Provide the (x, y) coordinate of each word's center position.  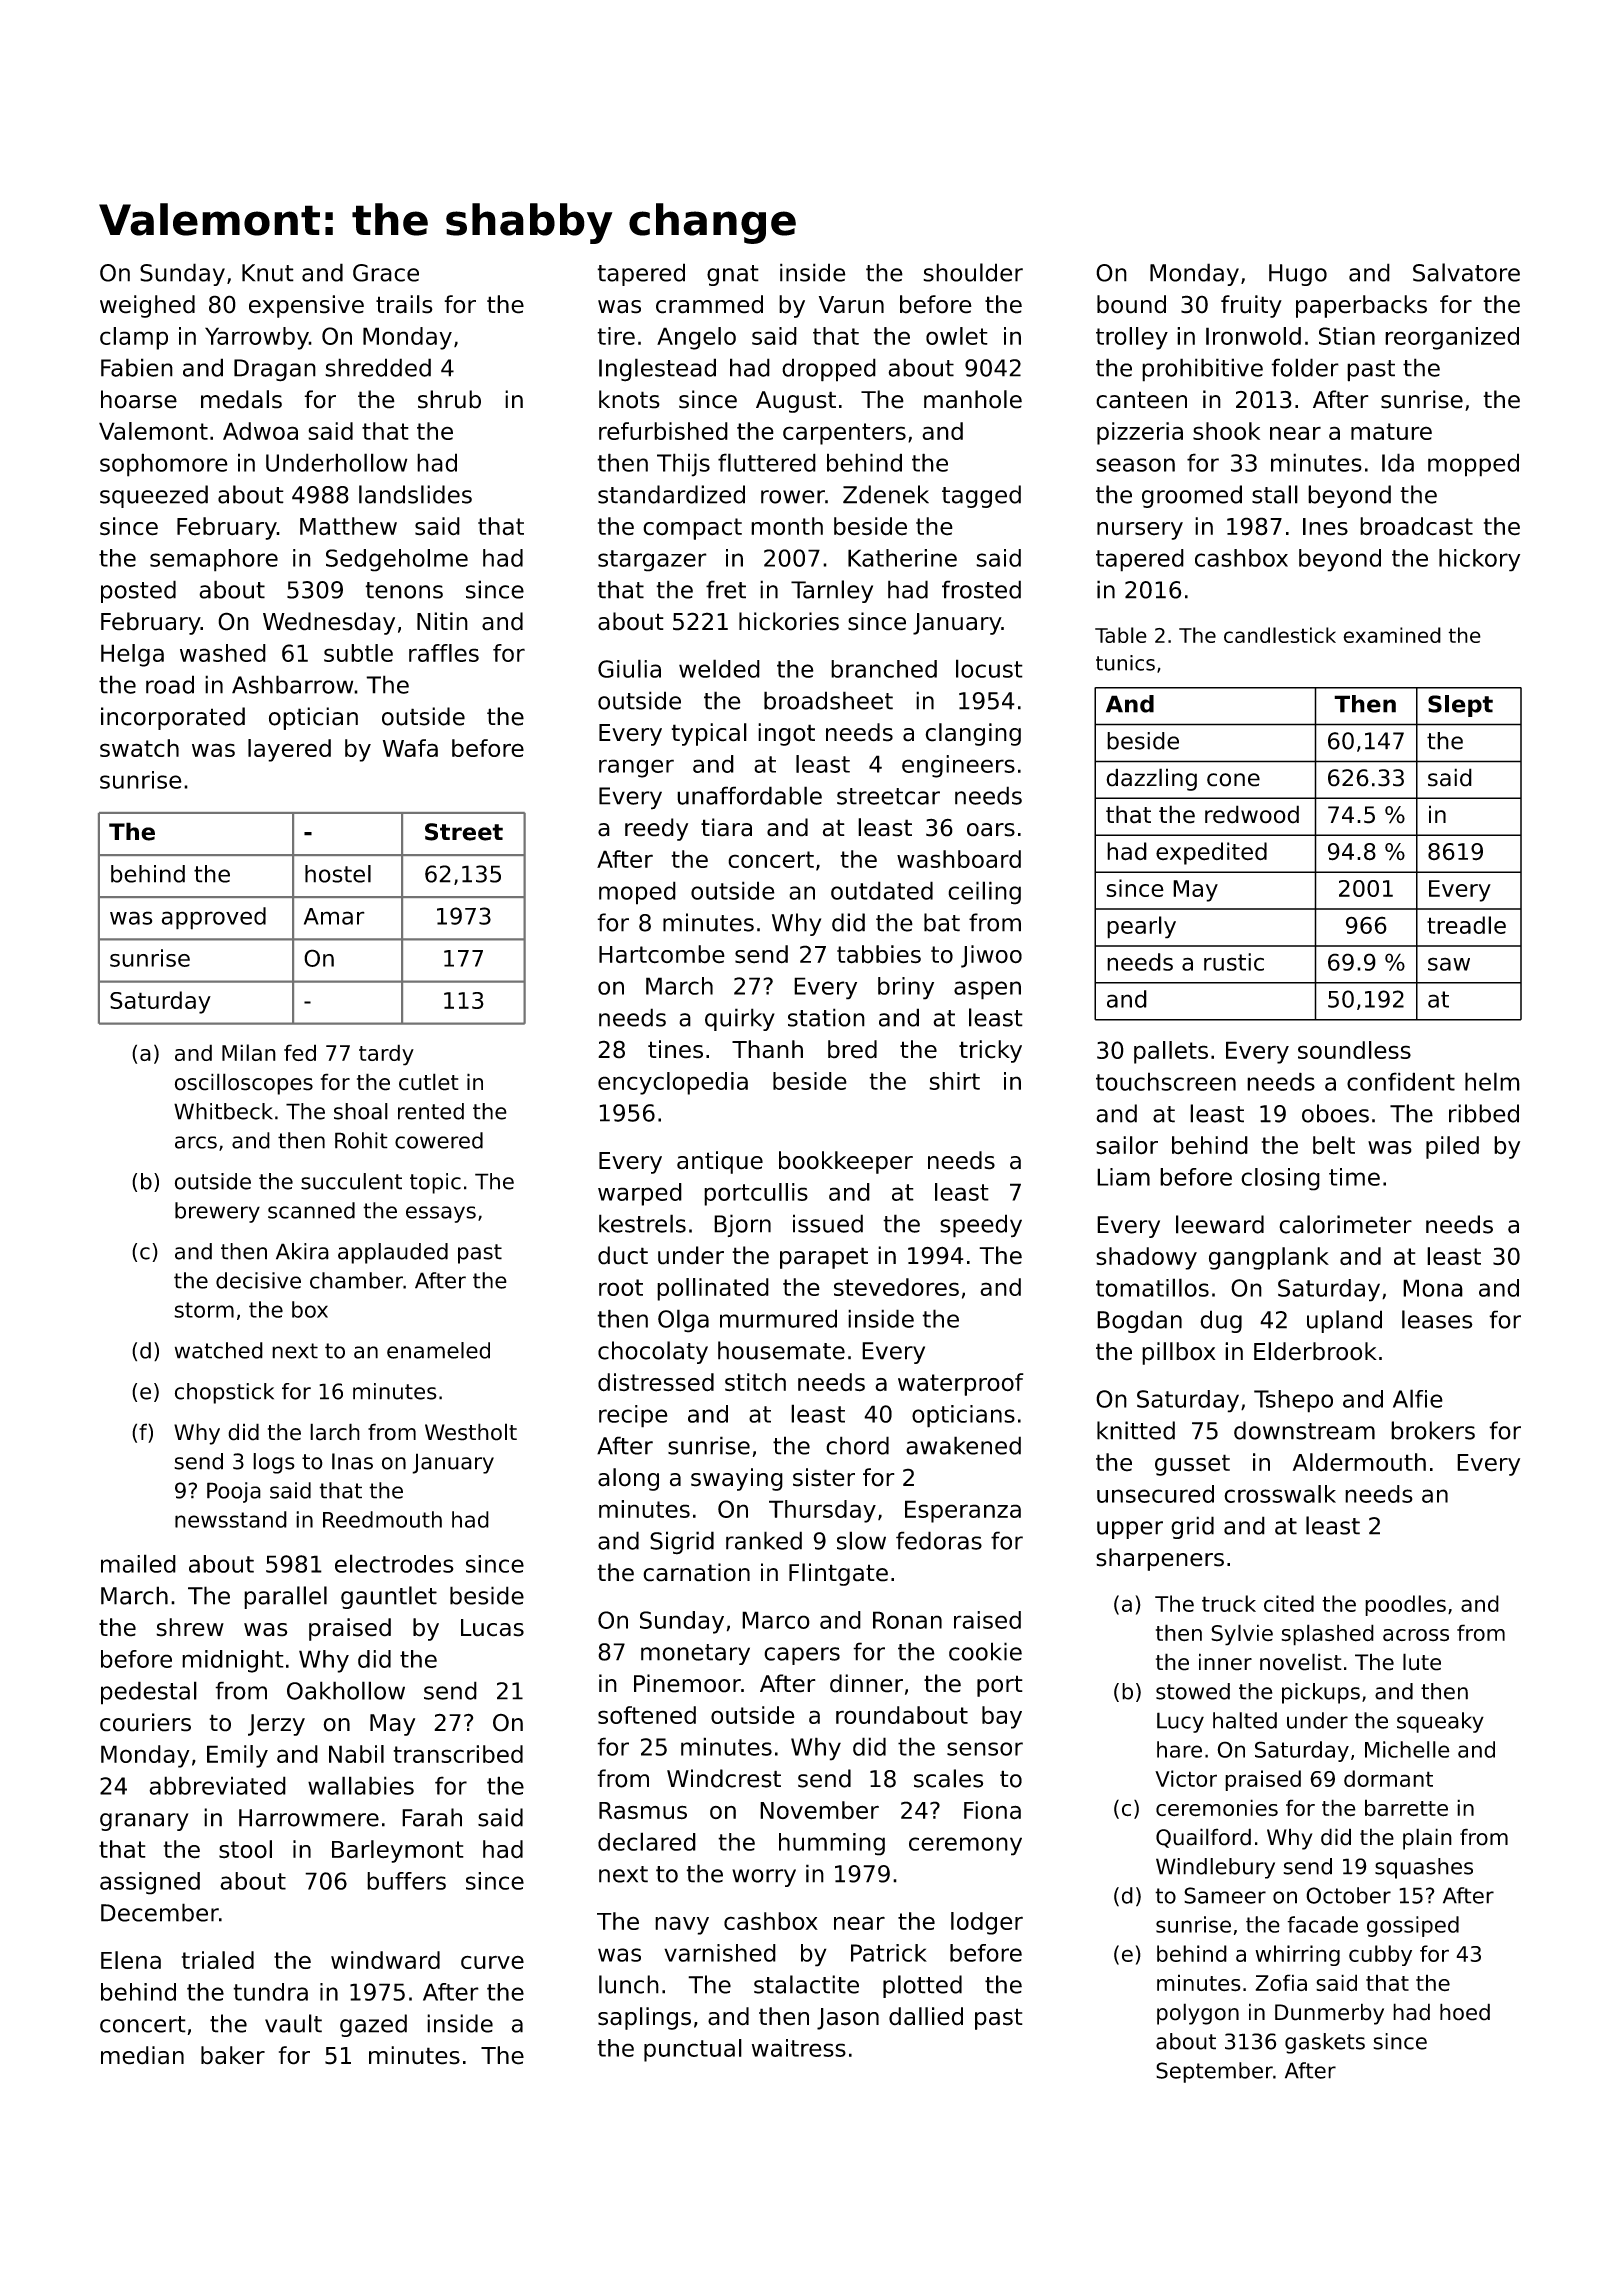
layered (289, 750)
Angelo (696, 338)
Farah (432, 1817)
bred (852, 1049)
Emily (237, 1756)
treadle (1466, 925)
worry (764, 1878)
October (1348, 1895)
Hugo (1298, 275)
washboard (959, 859)
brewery (217, 1212)
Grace (386, 273)
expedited (1211, 853)
